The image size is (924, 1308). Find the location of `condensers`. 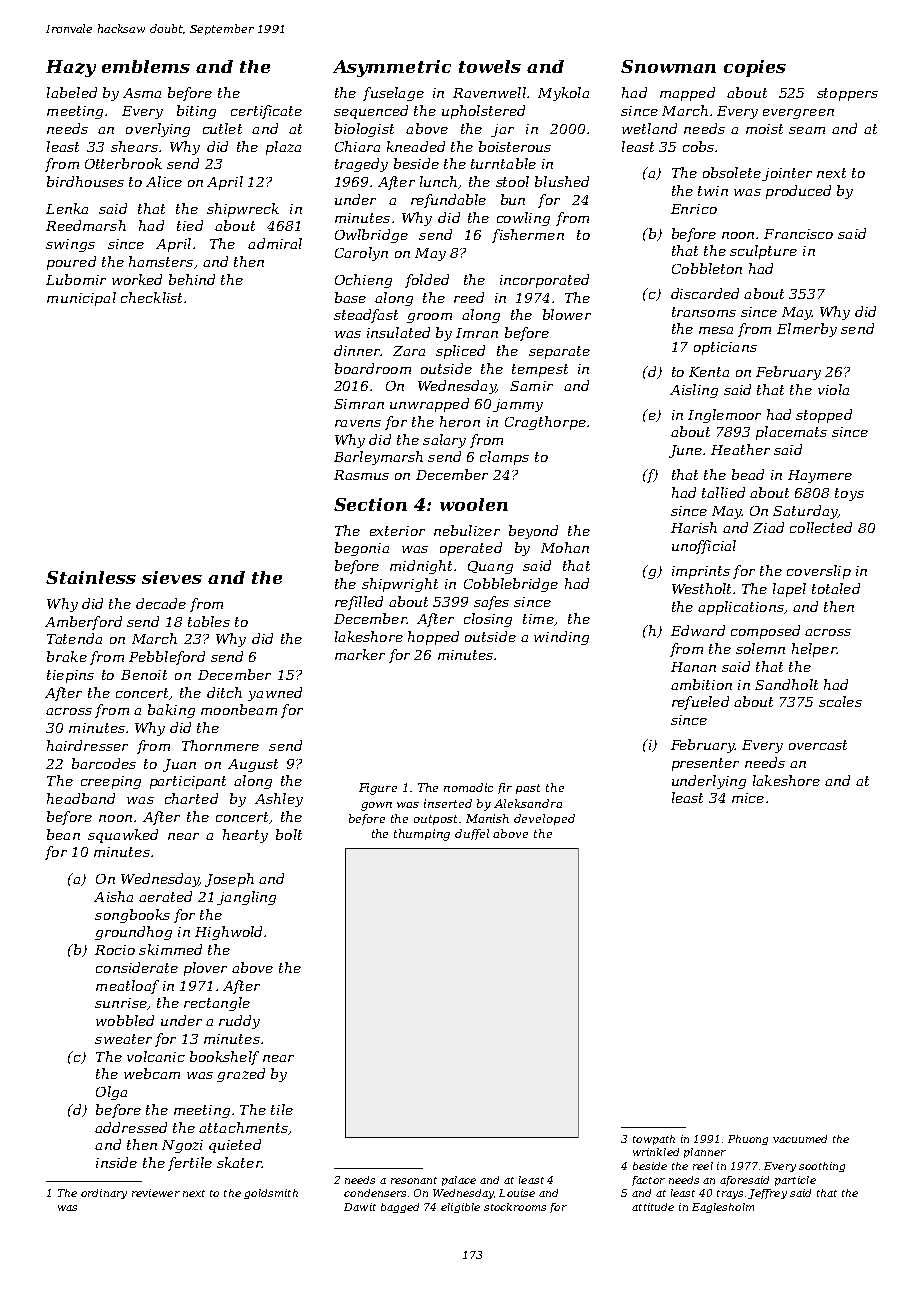

condensers is located at coordinates (375, 1193).
